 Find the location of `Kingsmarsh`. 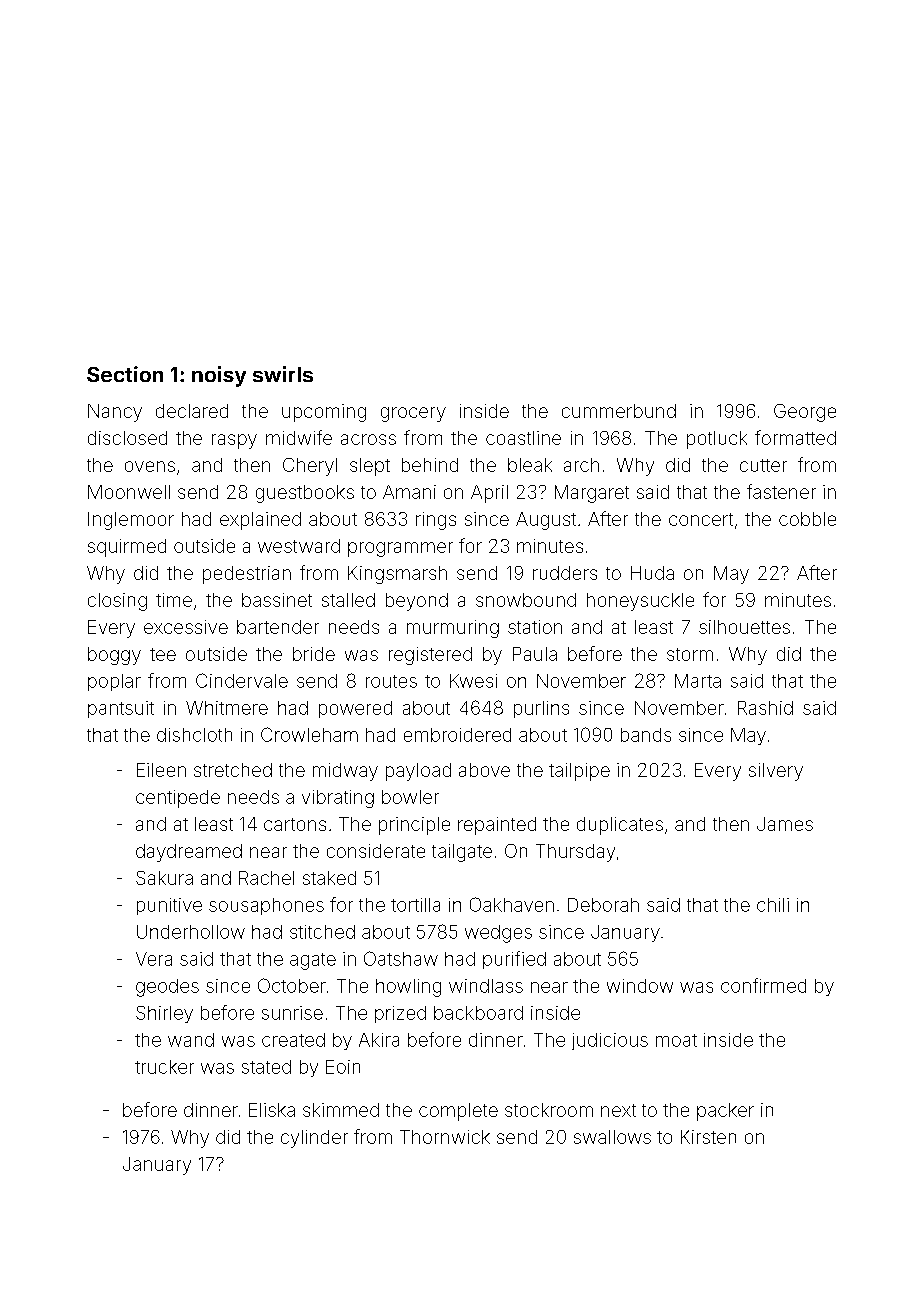

Kingsmarsh is located at coordinates (397, 575).
